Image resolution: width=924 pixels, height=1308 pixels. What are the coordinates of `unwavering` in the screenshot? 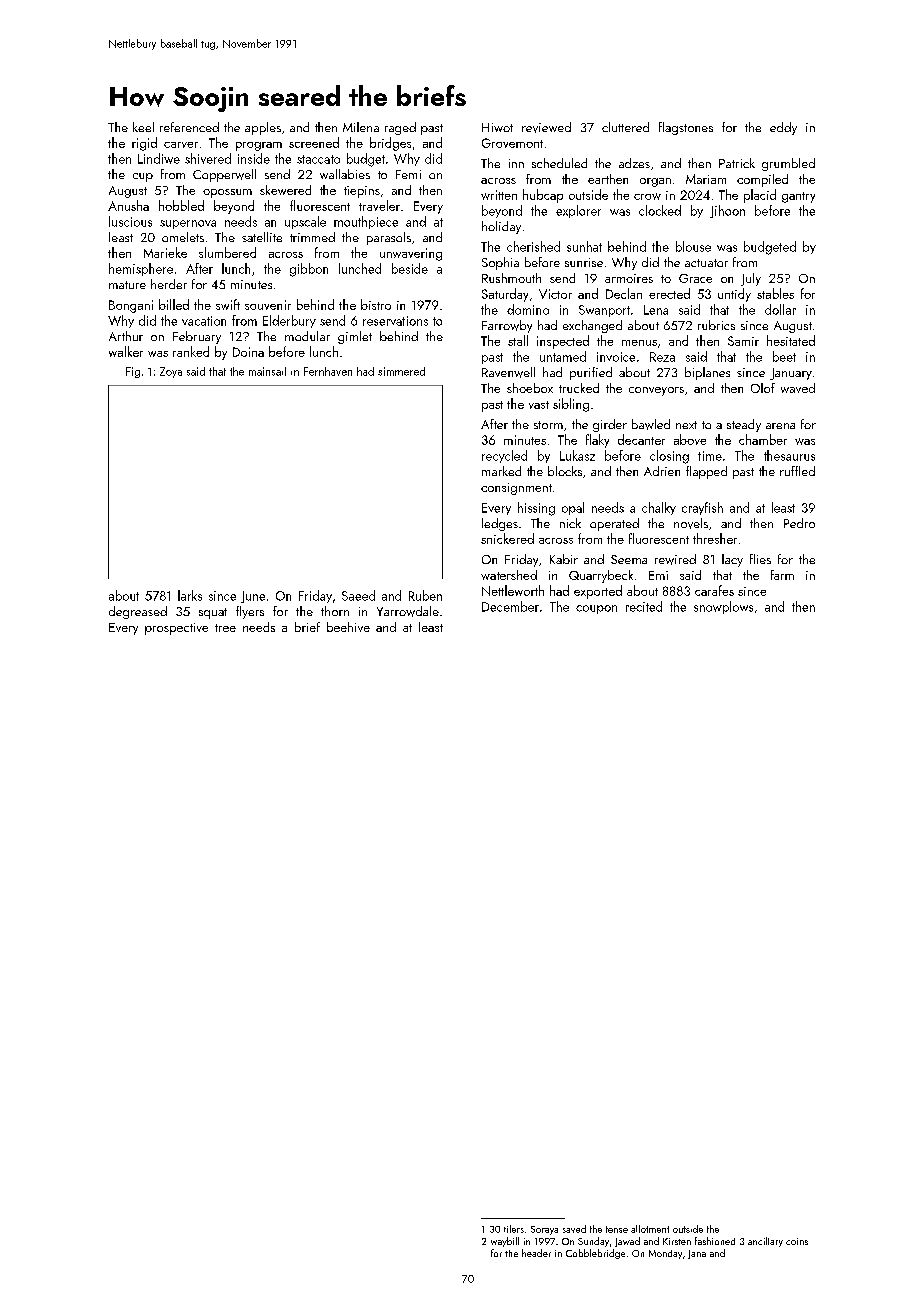 It's located at (411, 254).
